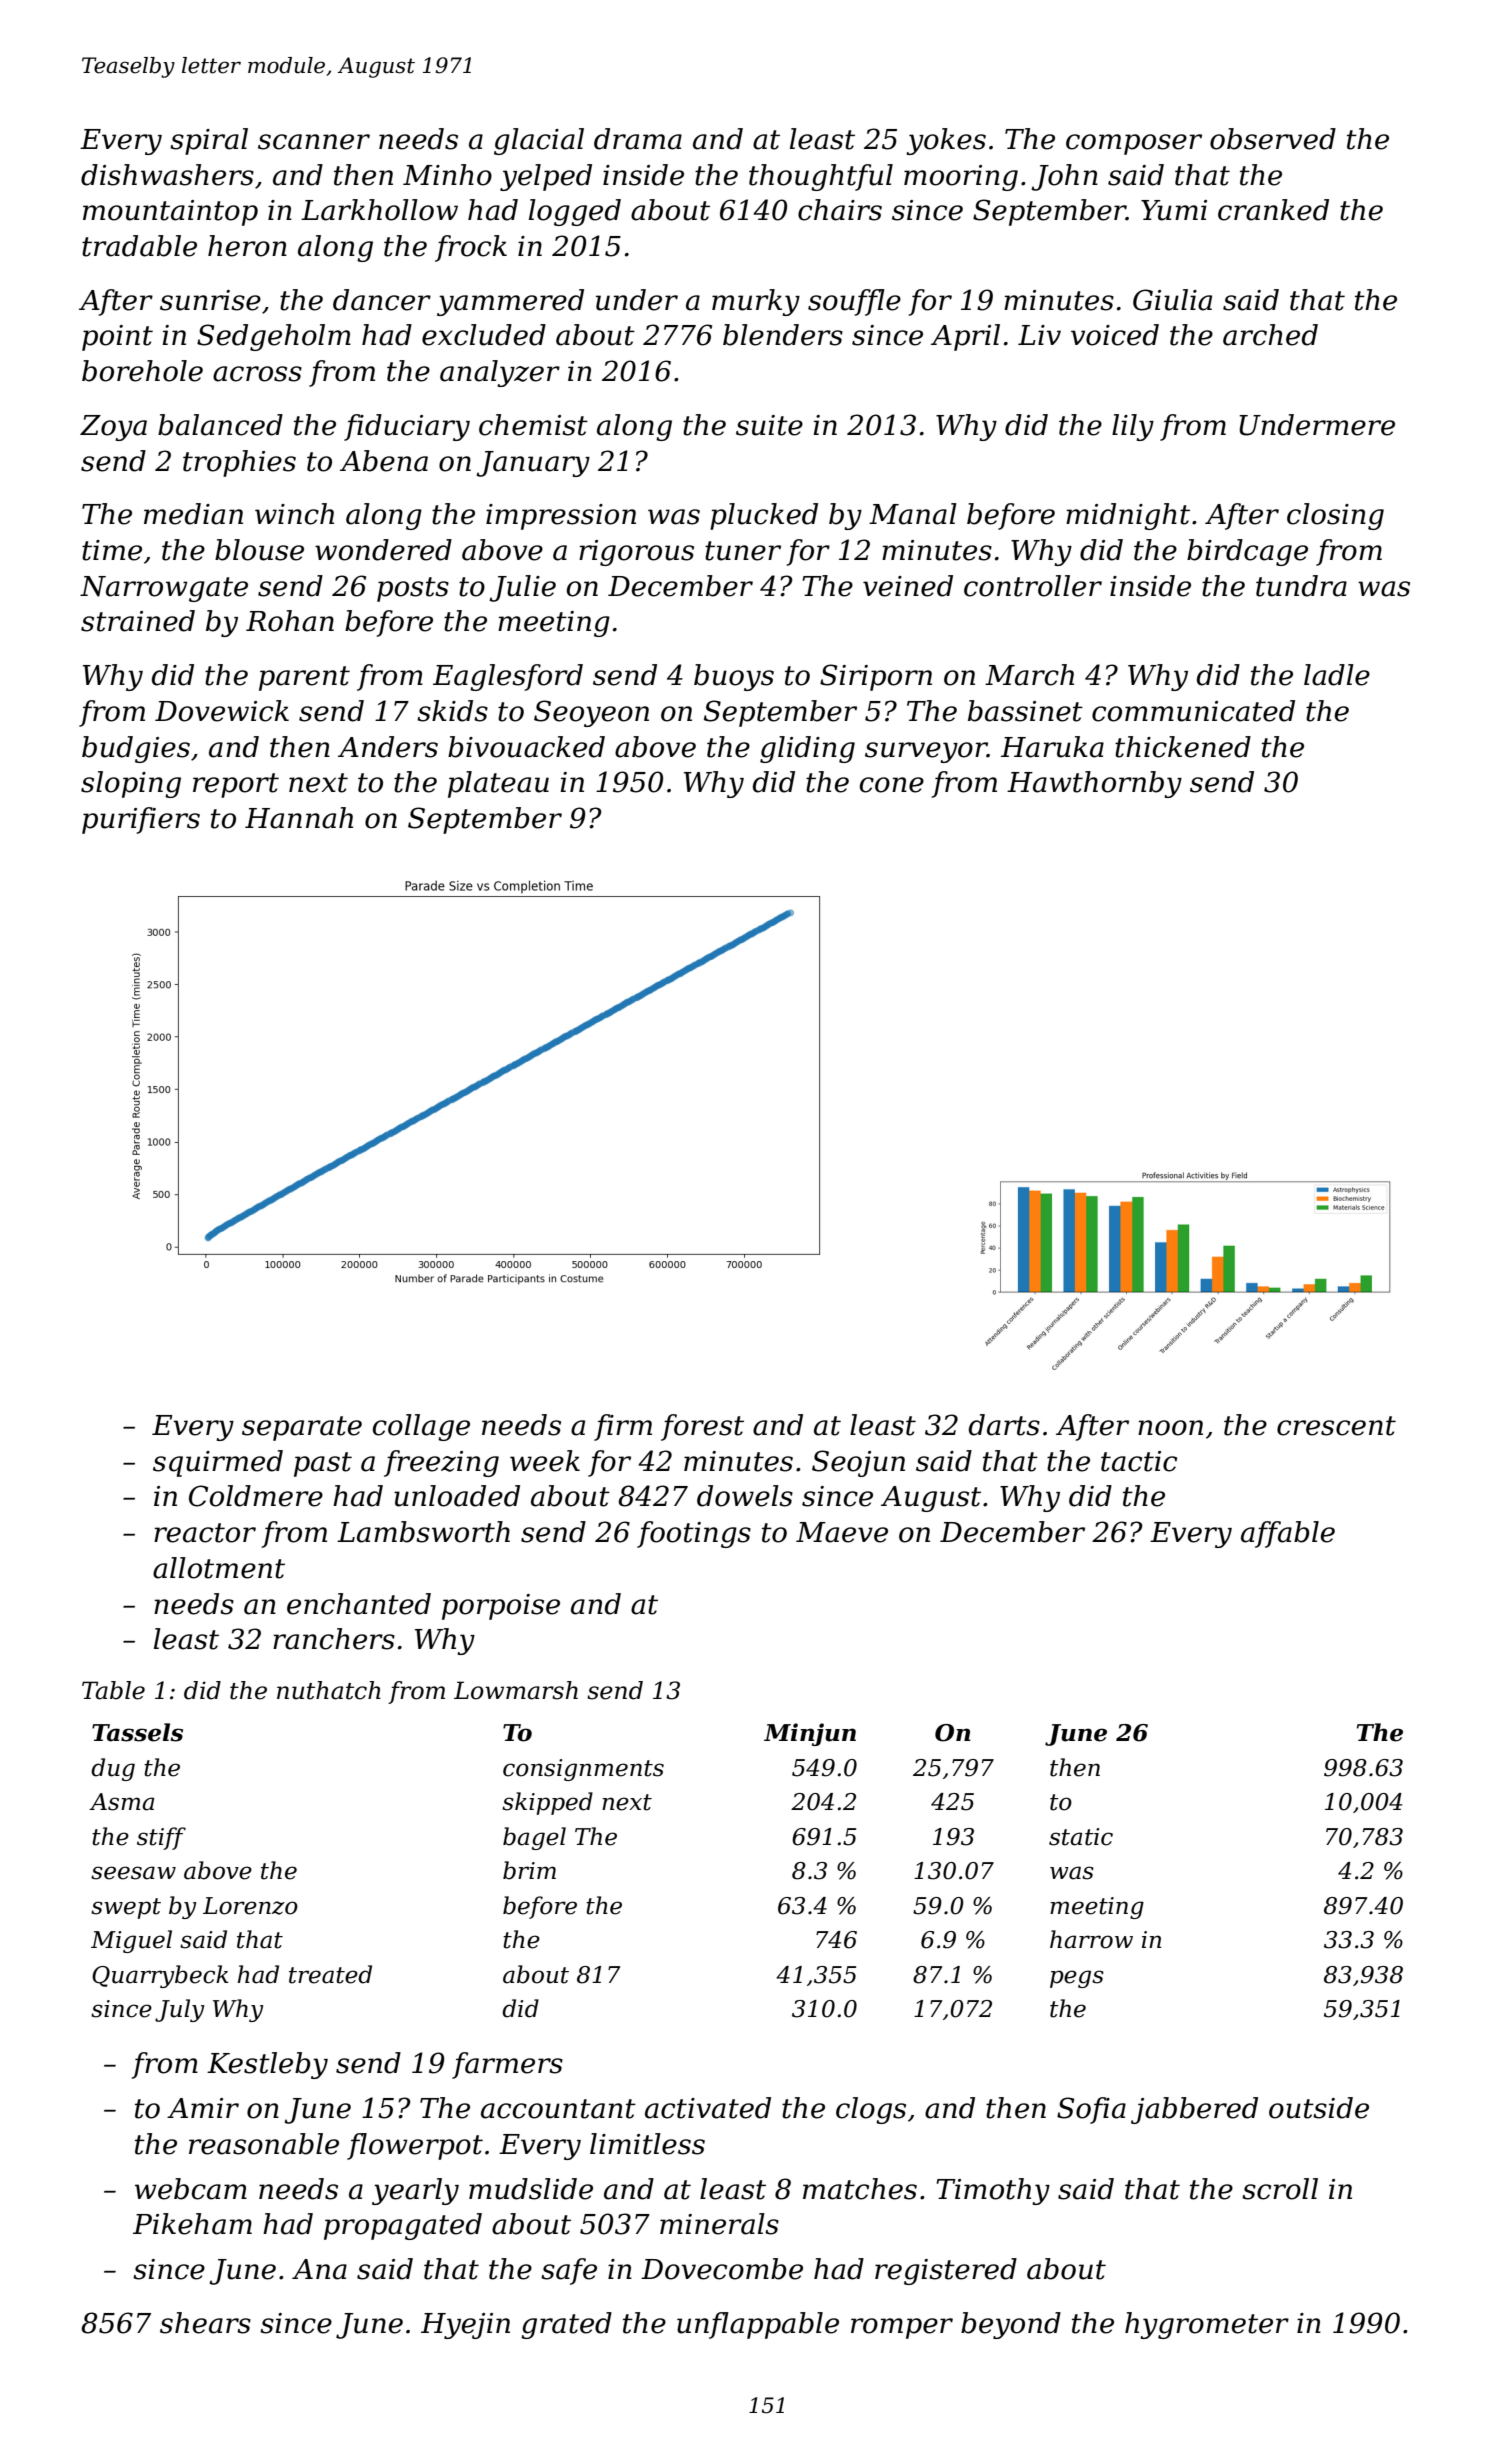 This screenshot has width=1496, height=2464. Describe the element at coordinates (1011, 2325) in the screenshot. I see `beyond` at that location.
